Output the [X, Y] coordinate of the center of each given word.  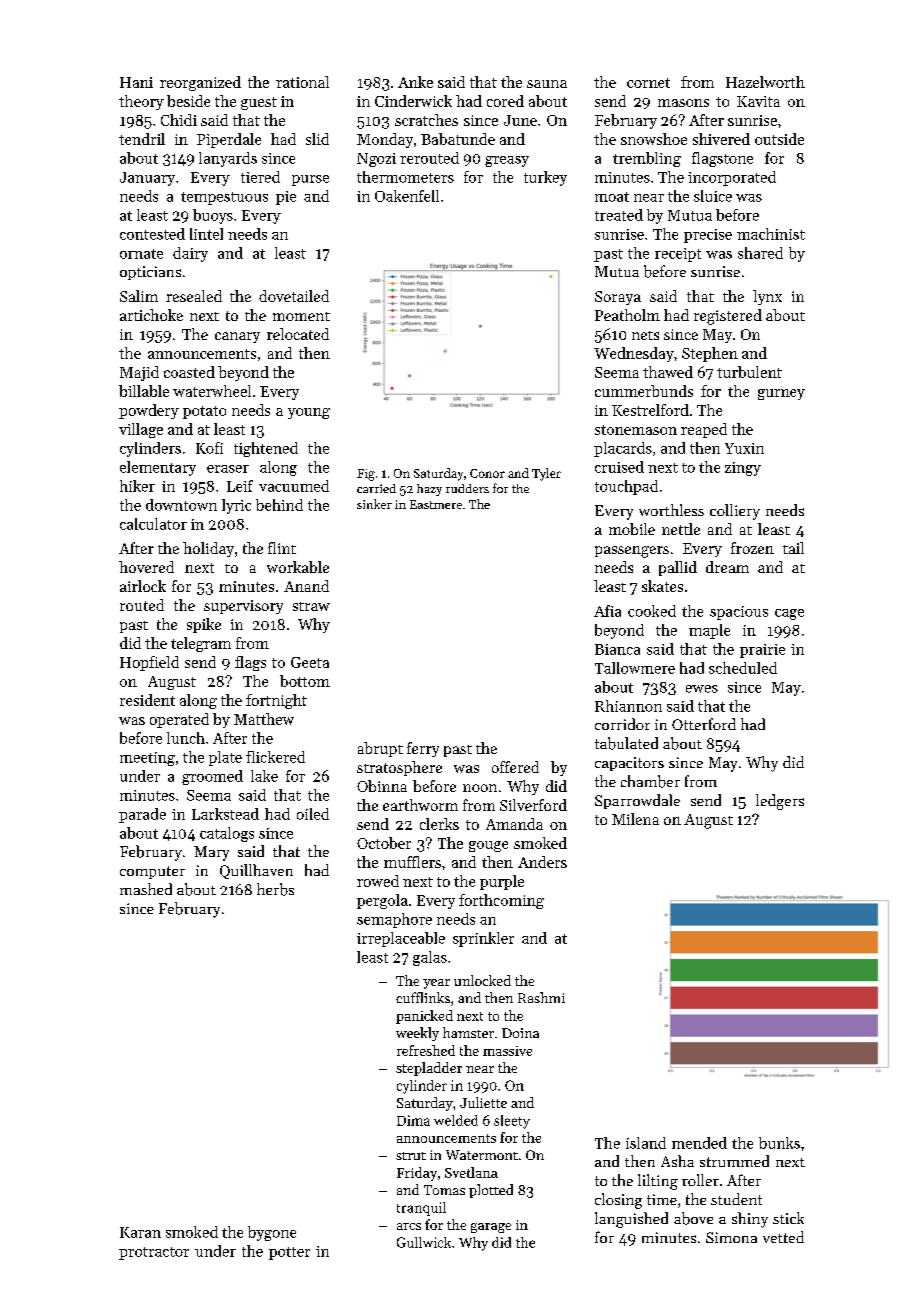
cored [505, 101]
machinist [771, 234]
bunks [779, 1143]
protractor [154, 1253]
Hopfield [149, 663]
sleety [512, 1122]
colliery [735, 512]
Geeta [310, 662]
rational [302, 82]
